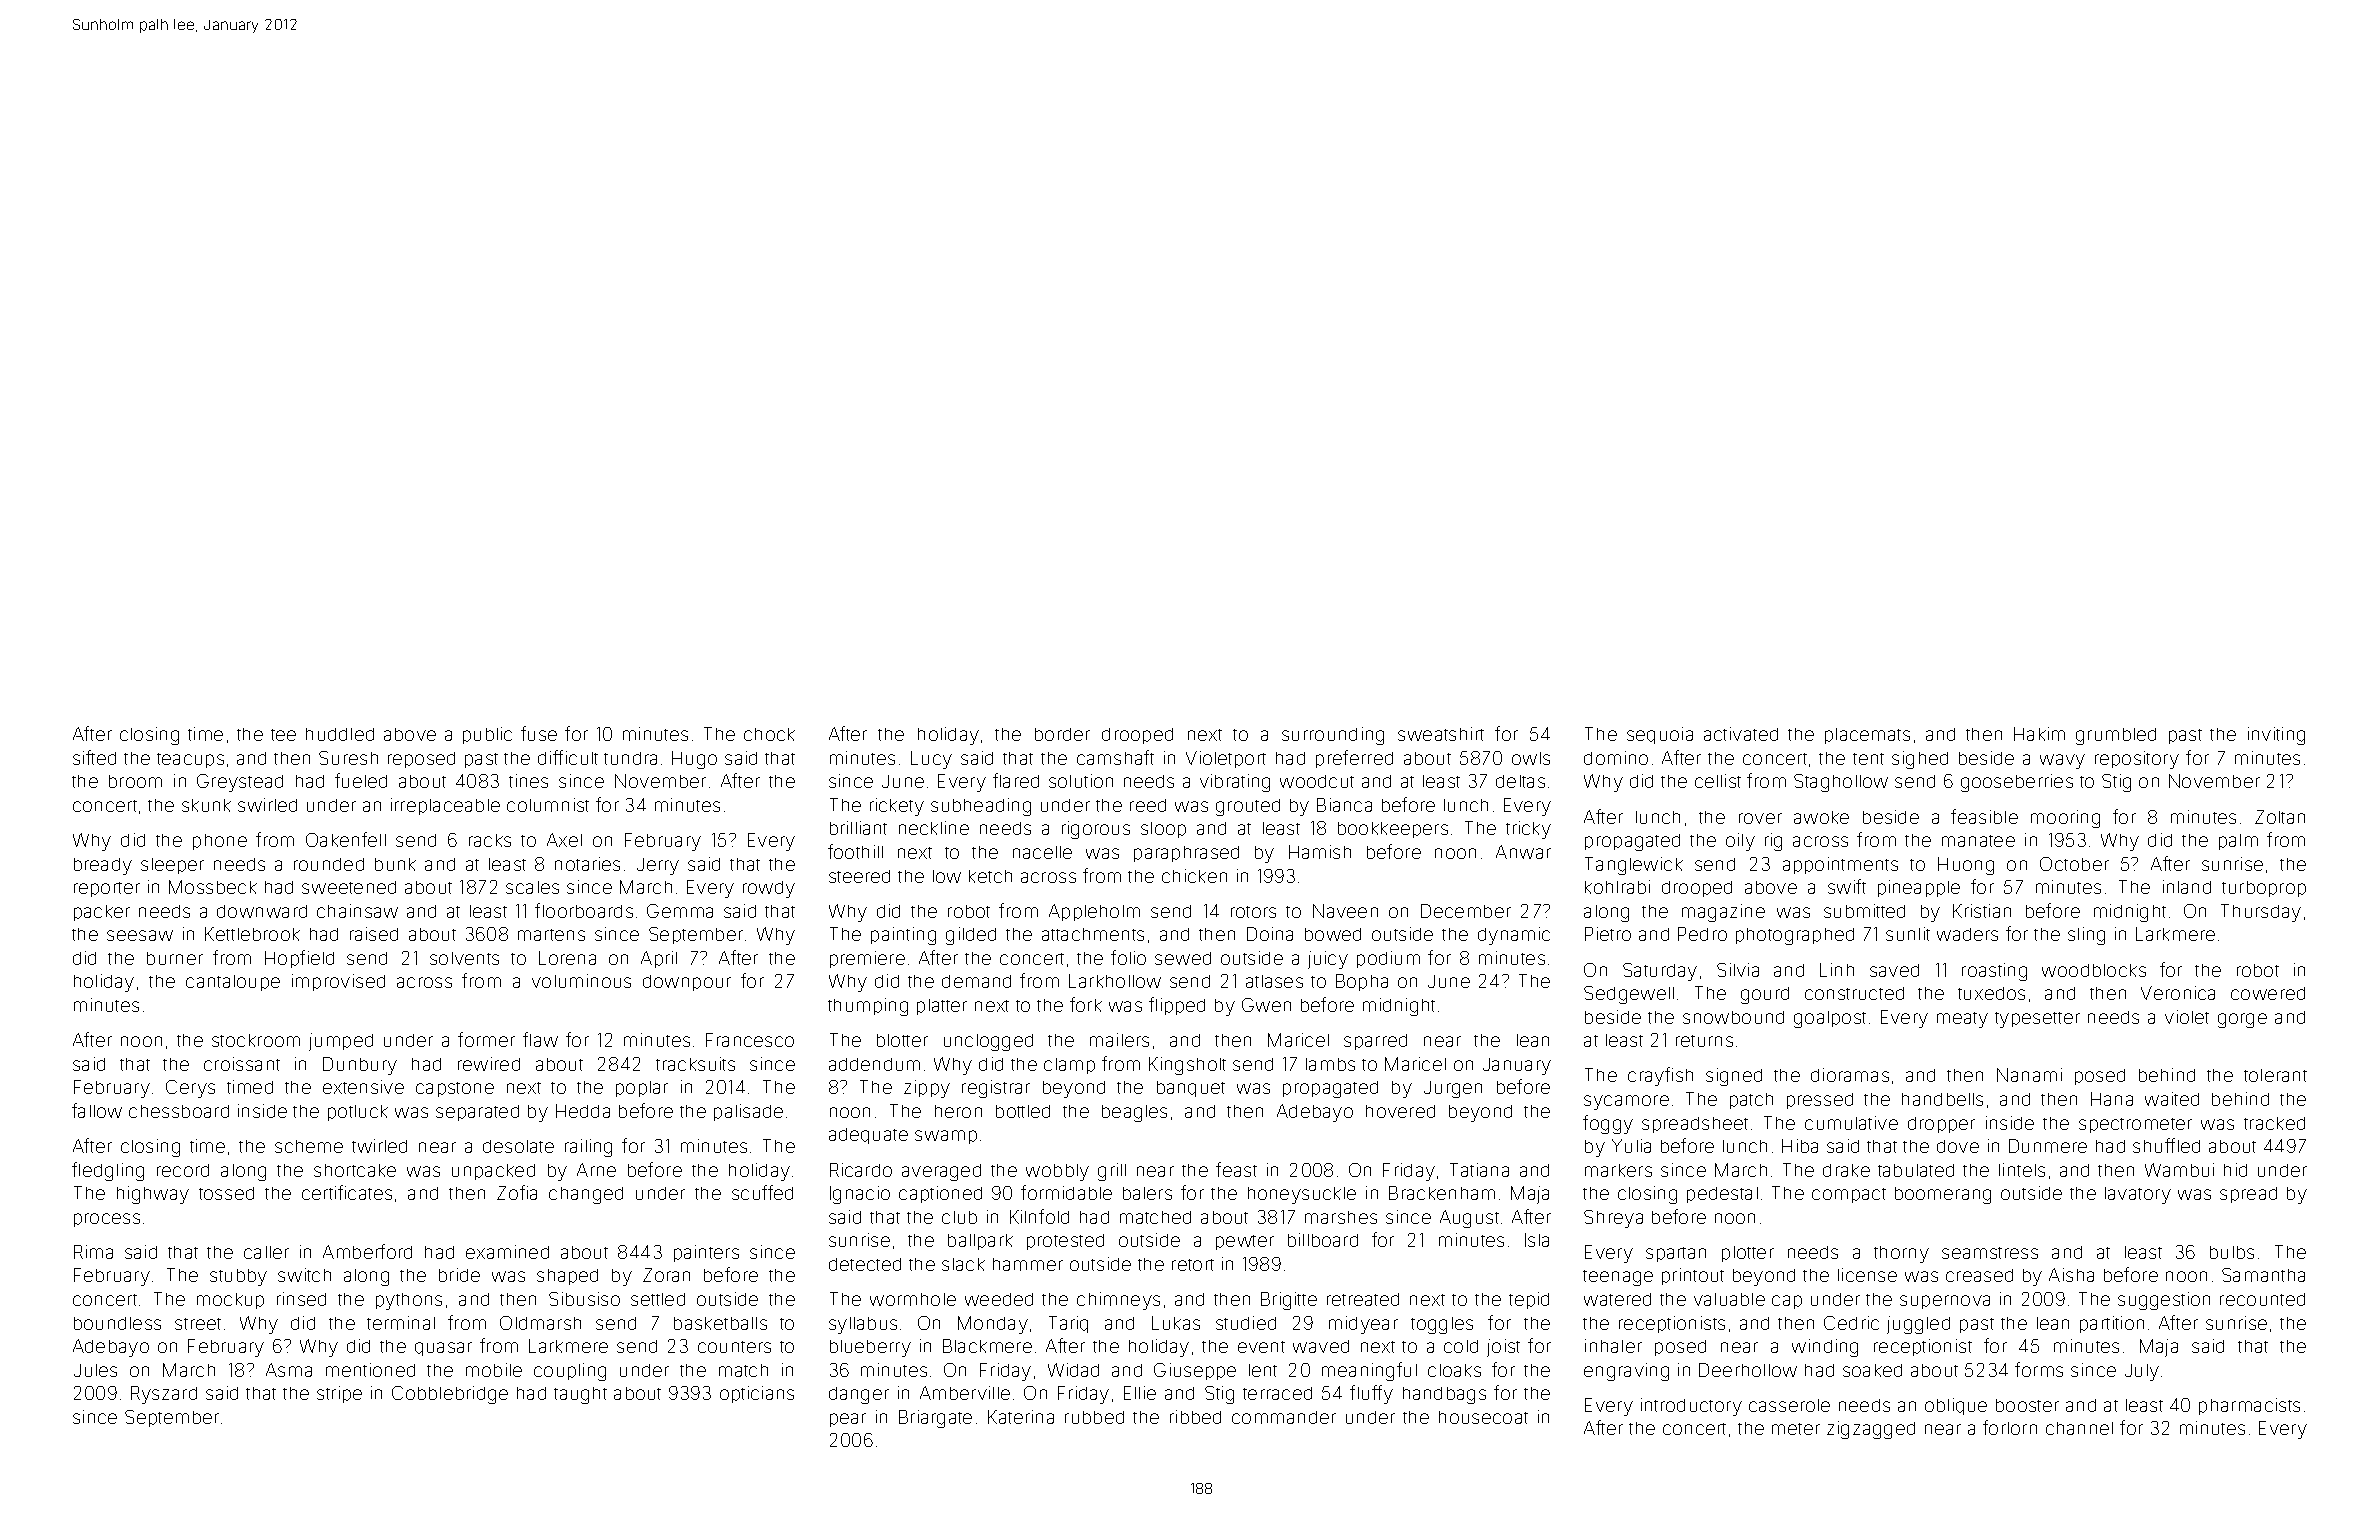 This screenshot has height=1540, width=2380. What do you see at coordinates (1840, 865) in the screenshot?
I see `appointments` at bounding box center [1840, 865].
